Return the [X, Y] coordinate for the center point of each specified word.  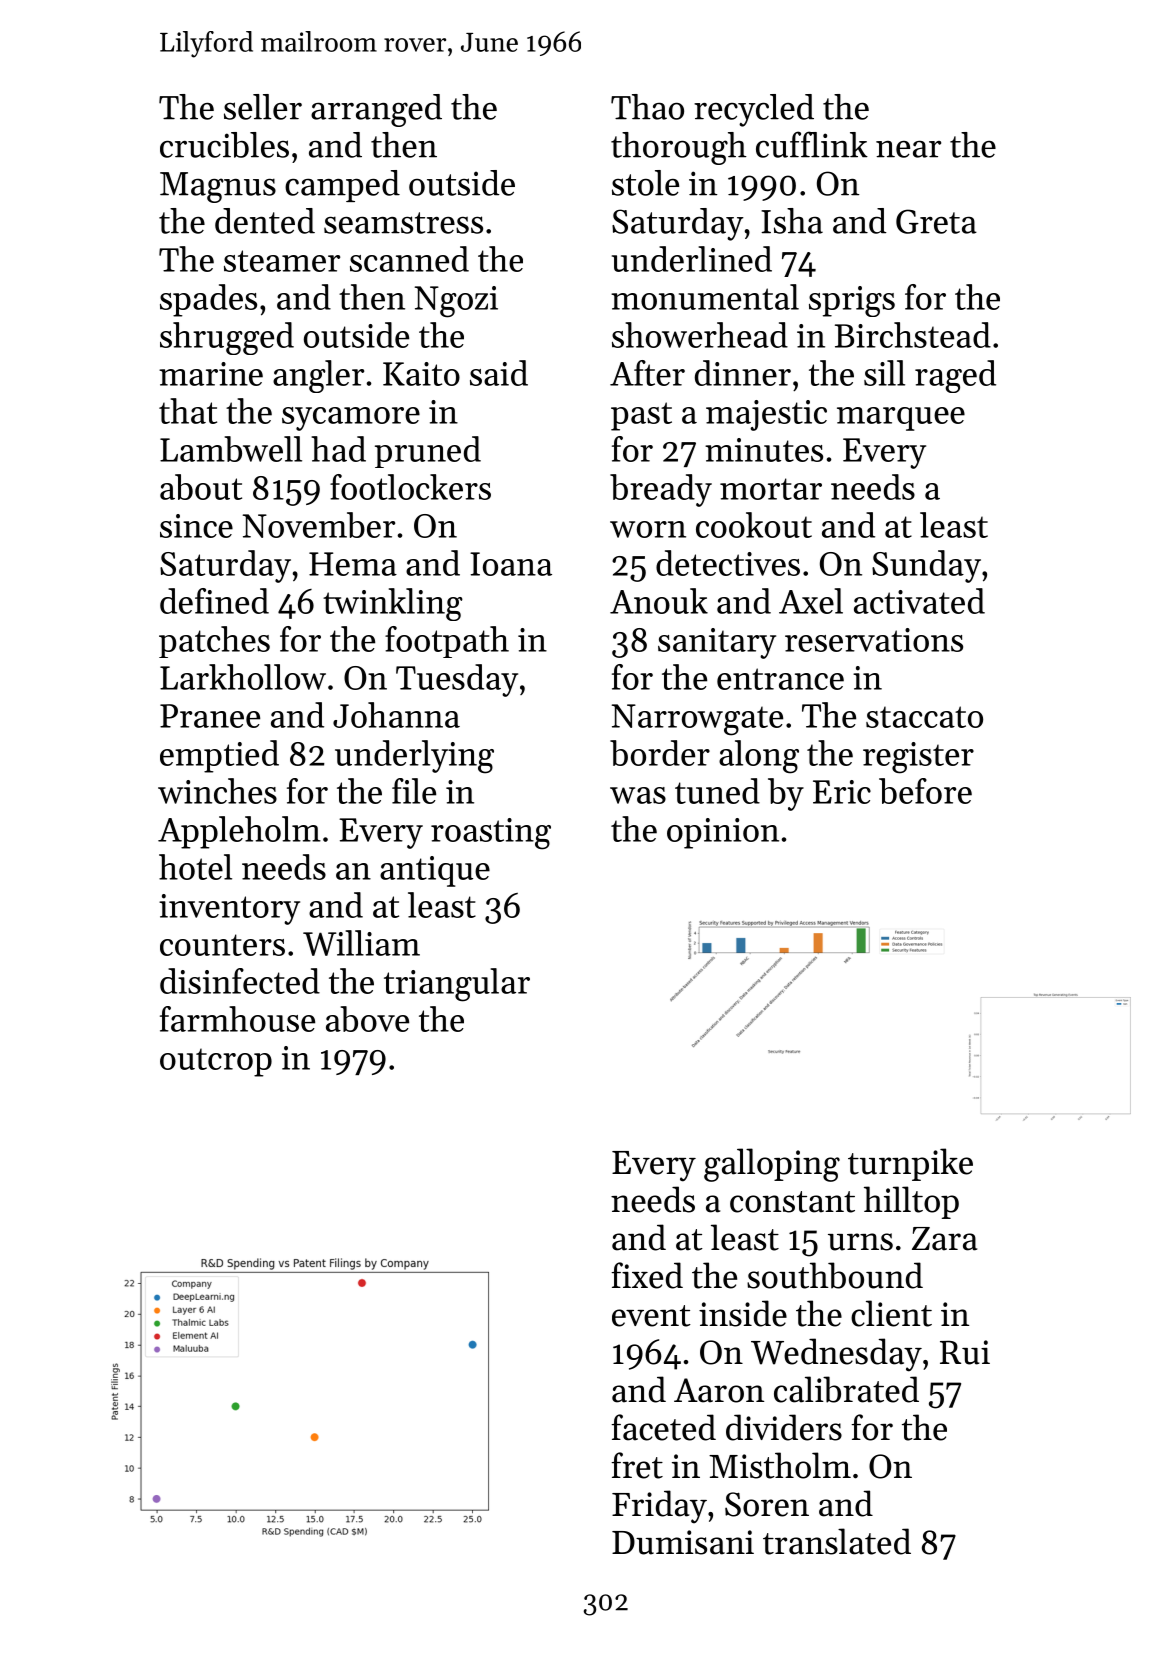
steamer [282, 261]
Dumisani [683, 1542]
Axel [811, 601]
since [196, 526]
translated [837, 1541]
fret [637, 1465]
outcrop [216, 1062]
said [499, 373]
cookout [754, 525]
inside [743, 1313]
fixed [647, 1275]
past [641, 416]
